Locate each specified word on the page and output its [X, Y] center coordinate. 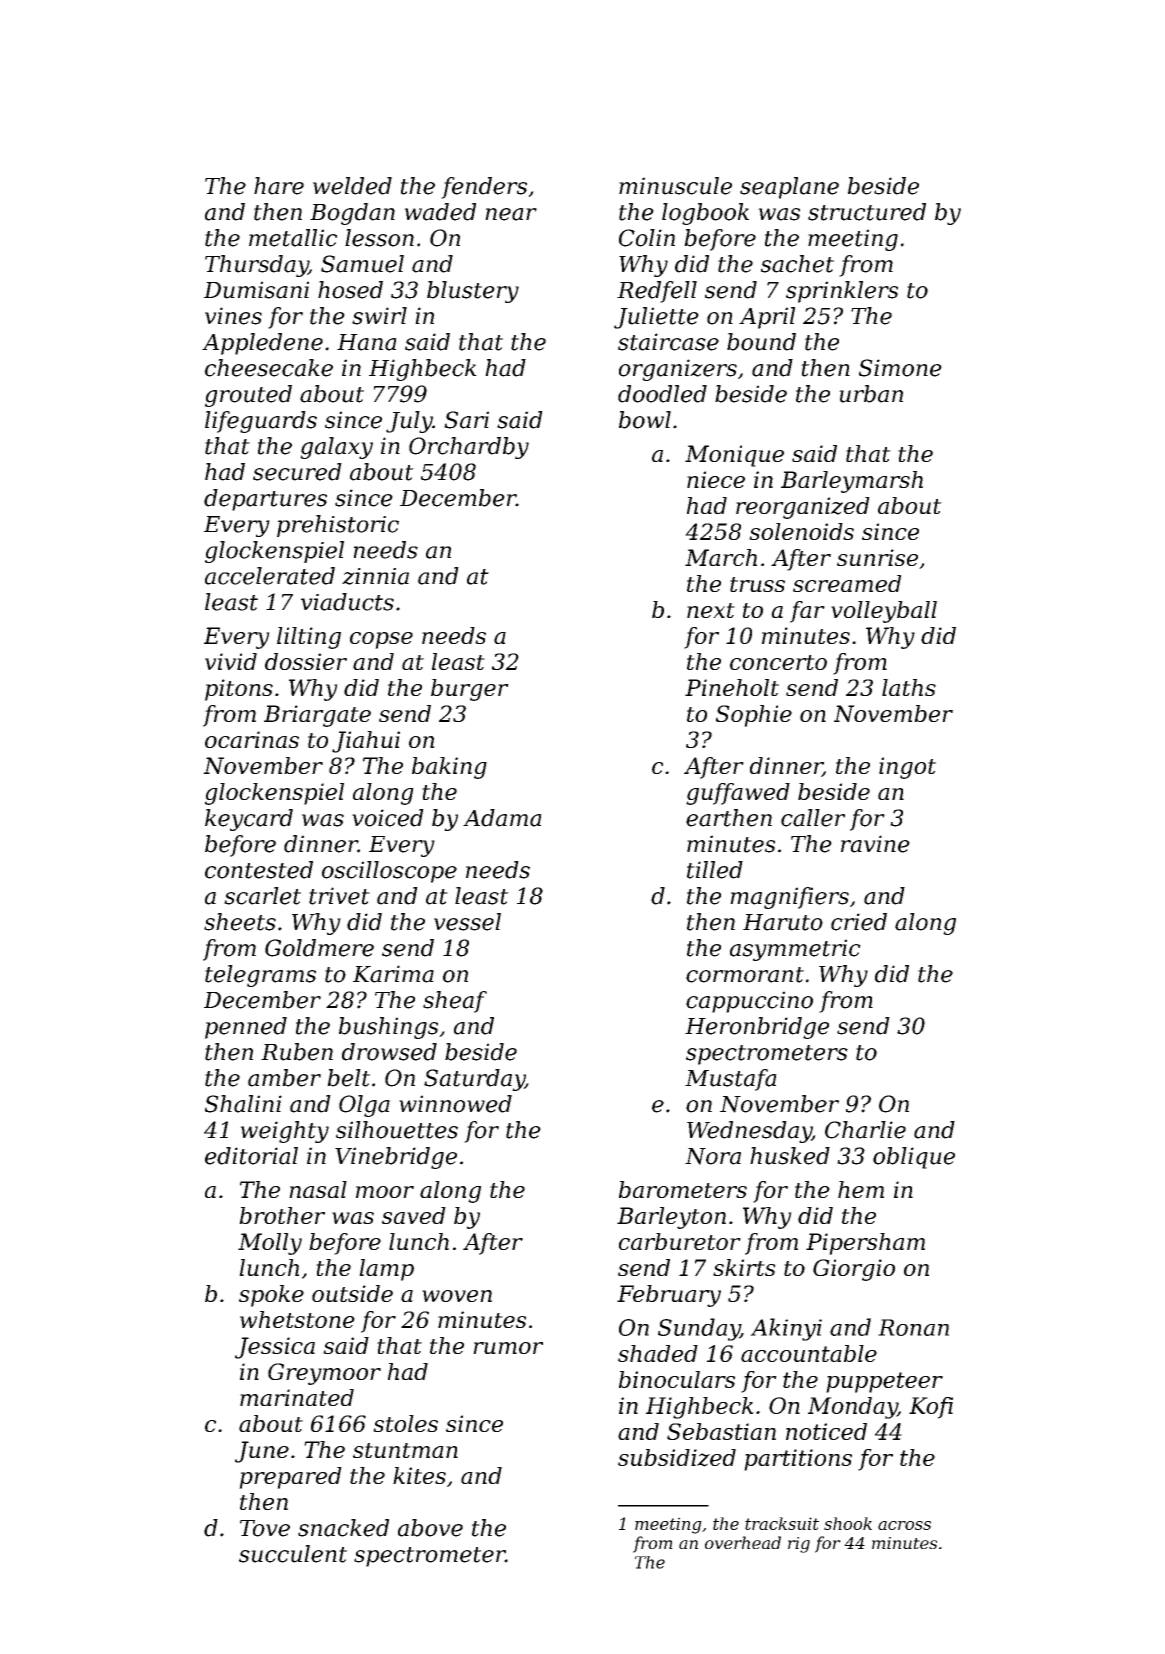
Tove [265, 1528]
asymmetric [795, 950]
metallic [293, 238]
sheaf [455, 1002]
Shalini [243, 1104]
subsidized [677, 1458]
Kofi [931, 1408]
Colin [647, 238]
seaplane [789, 188]
